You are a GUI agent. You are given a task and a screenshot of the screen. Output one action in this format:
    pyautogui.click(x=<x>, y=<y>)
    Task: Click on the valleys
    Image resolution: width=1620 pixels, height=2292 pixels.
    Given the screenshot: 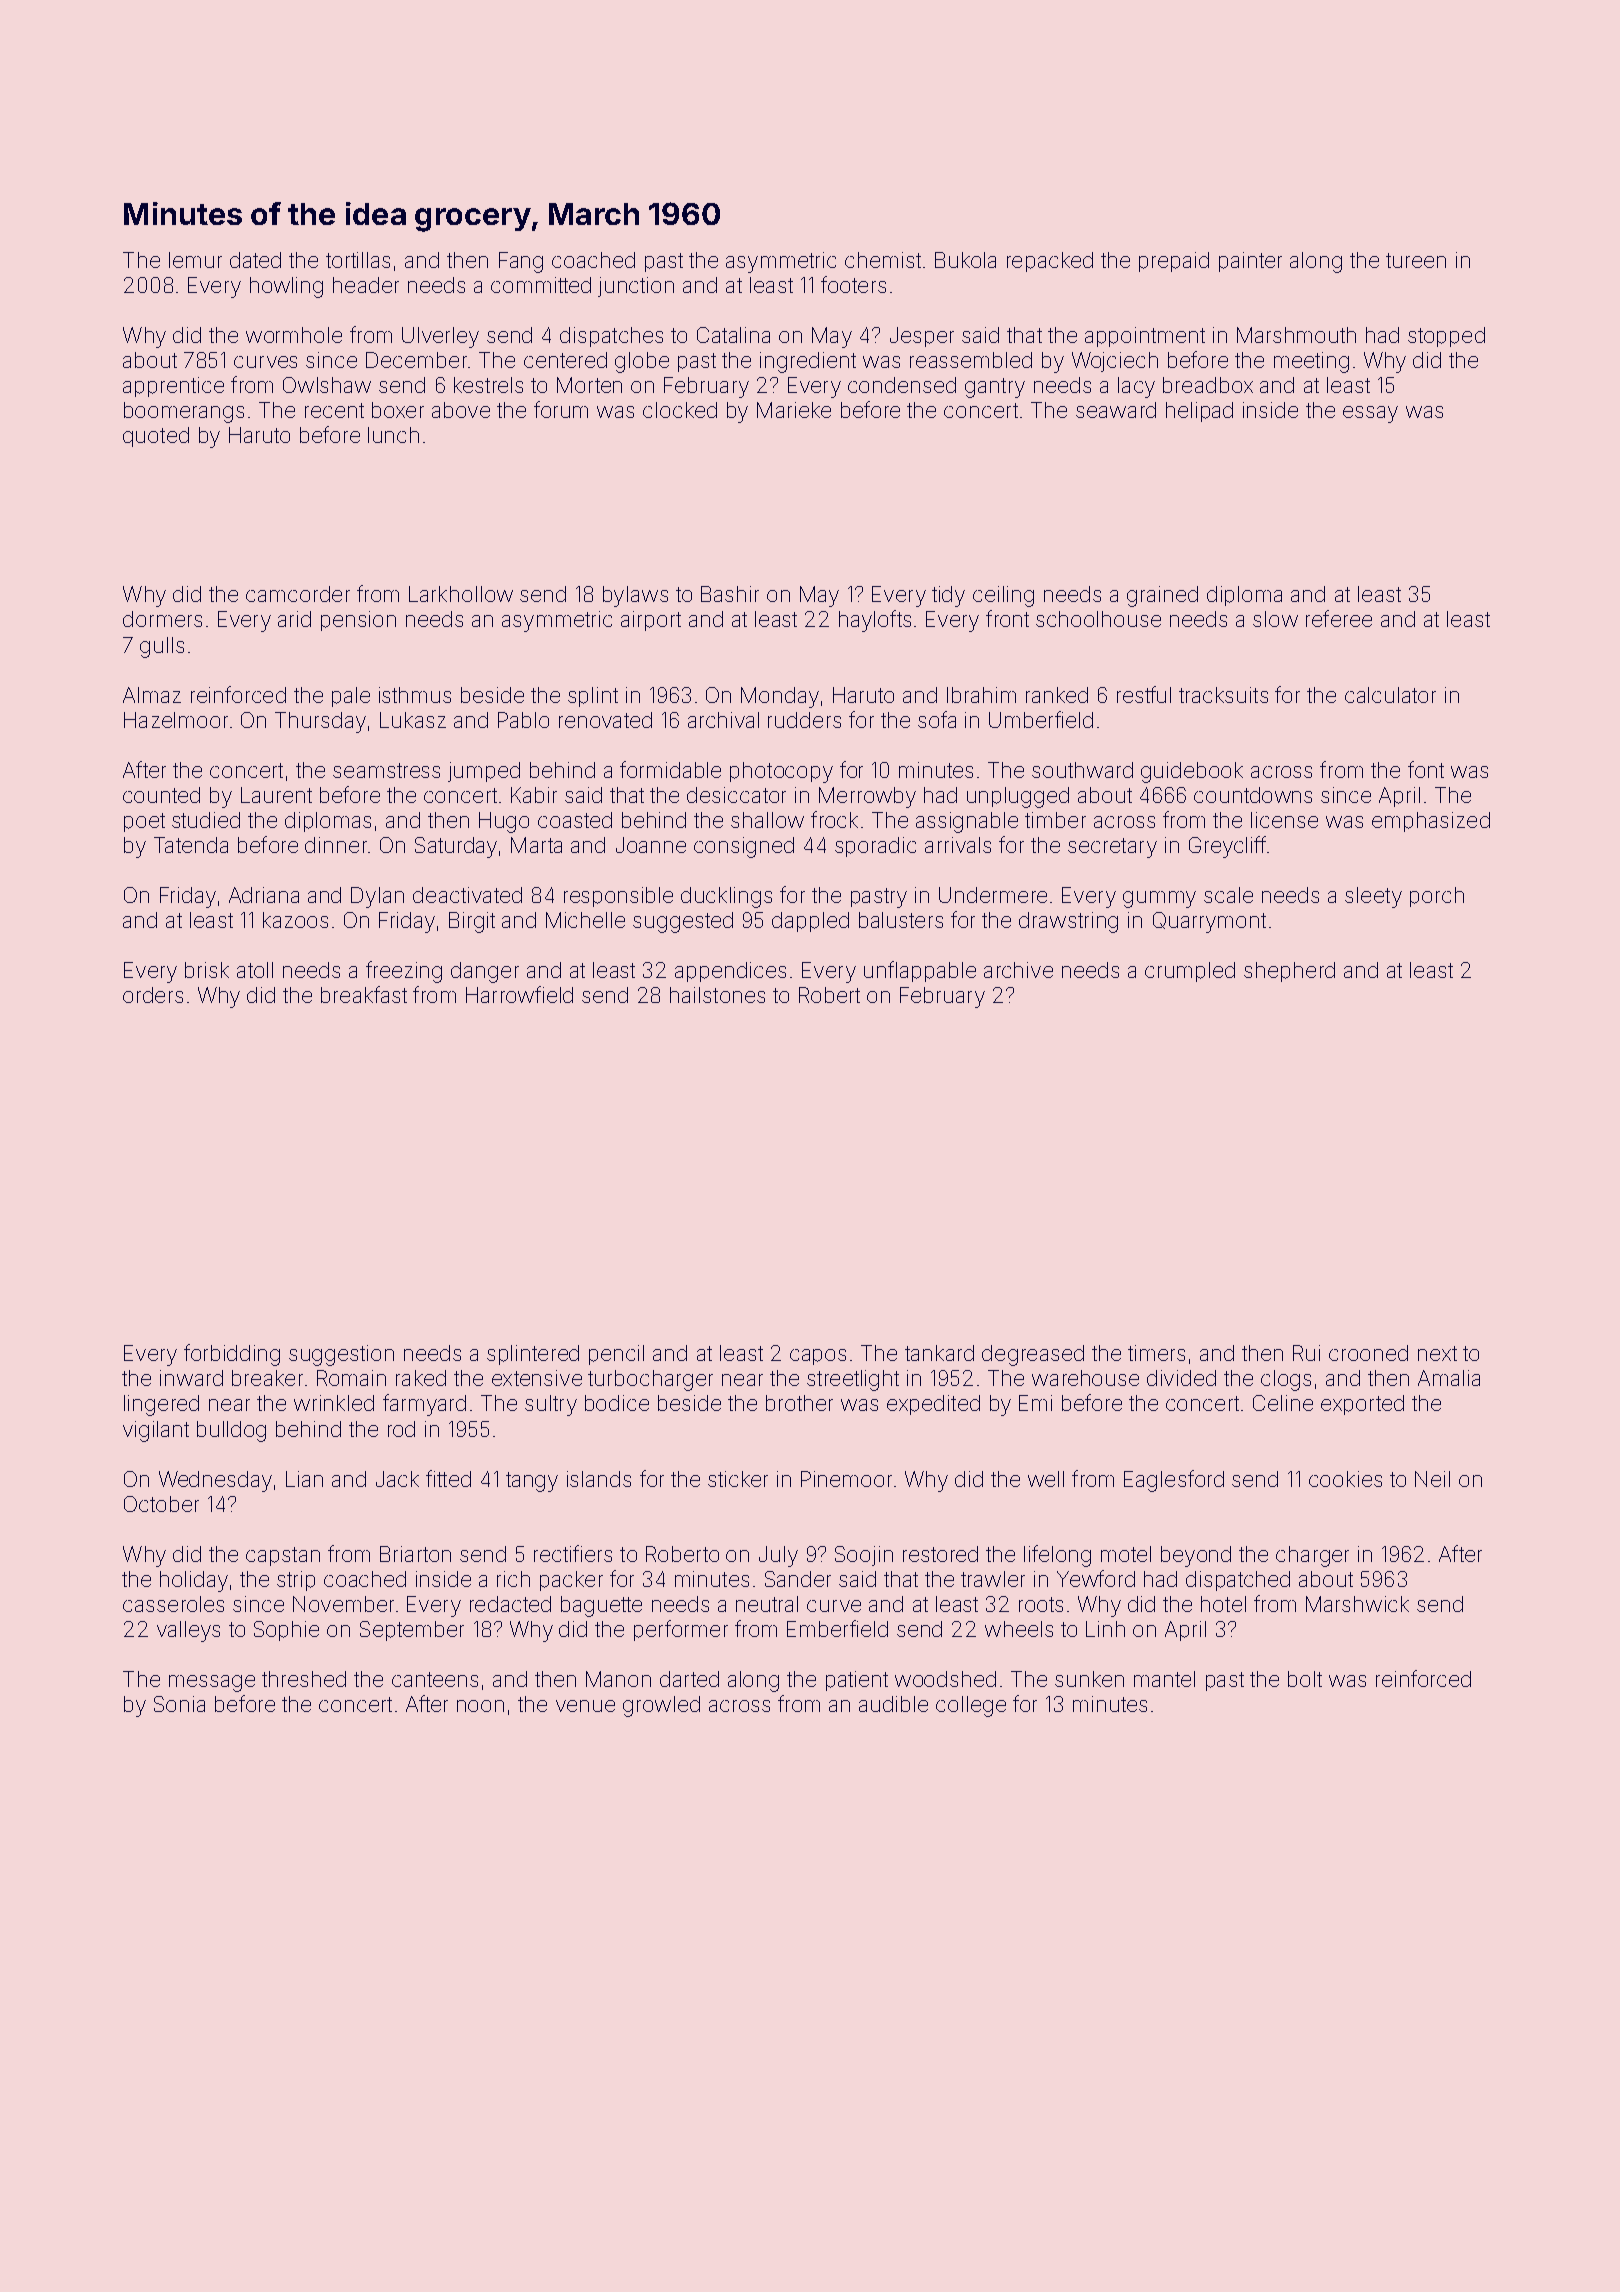 What is the action you would take?
    pyautogui.click(x=188, y=1631)
